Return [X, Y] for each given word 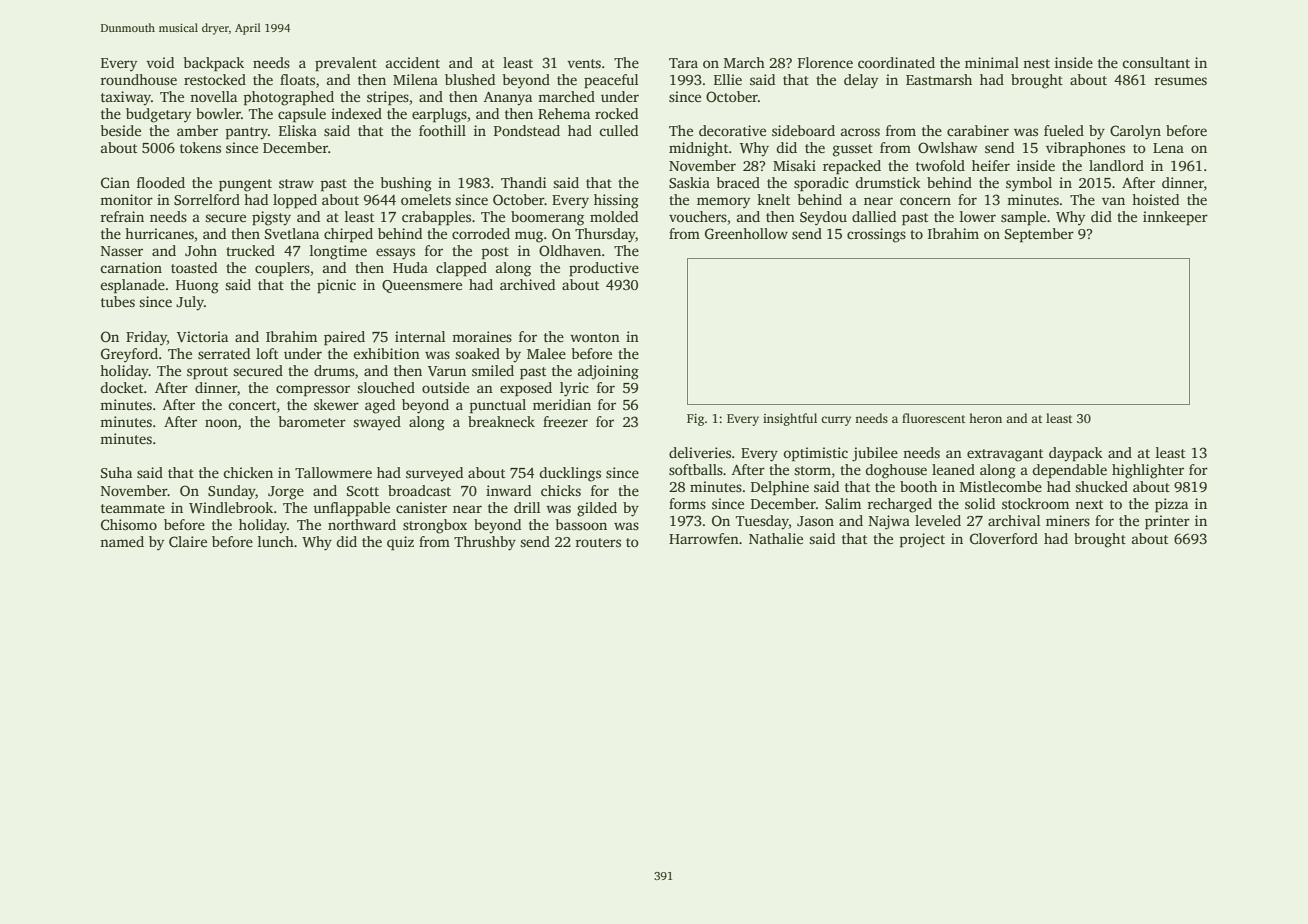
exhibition [386, 353]
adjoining [608, 372]
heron [985, 418]
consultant [1156, 62]
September [1039, 235]
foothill [442, 130]
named [122, 541]
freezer [565, 421]
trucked [250, 250]
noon [221, 423]
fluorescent [933, 418]
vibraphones [1085, 149]
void [160, 62]
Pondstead [527, 130]
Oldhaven [570, 250]
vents [584, 63]
